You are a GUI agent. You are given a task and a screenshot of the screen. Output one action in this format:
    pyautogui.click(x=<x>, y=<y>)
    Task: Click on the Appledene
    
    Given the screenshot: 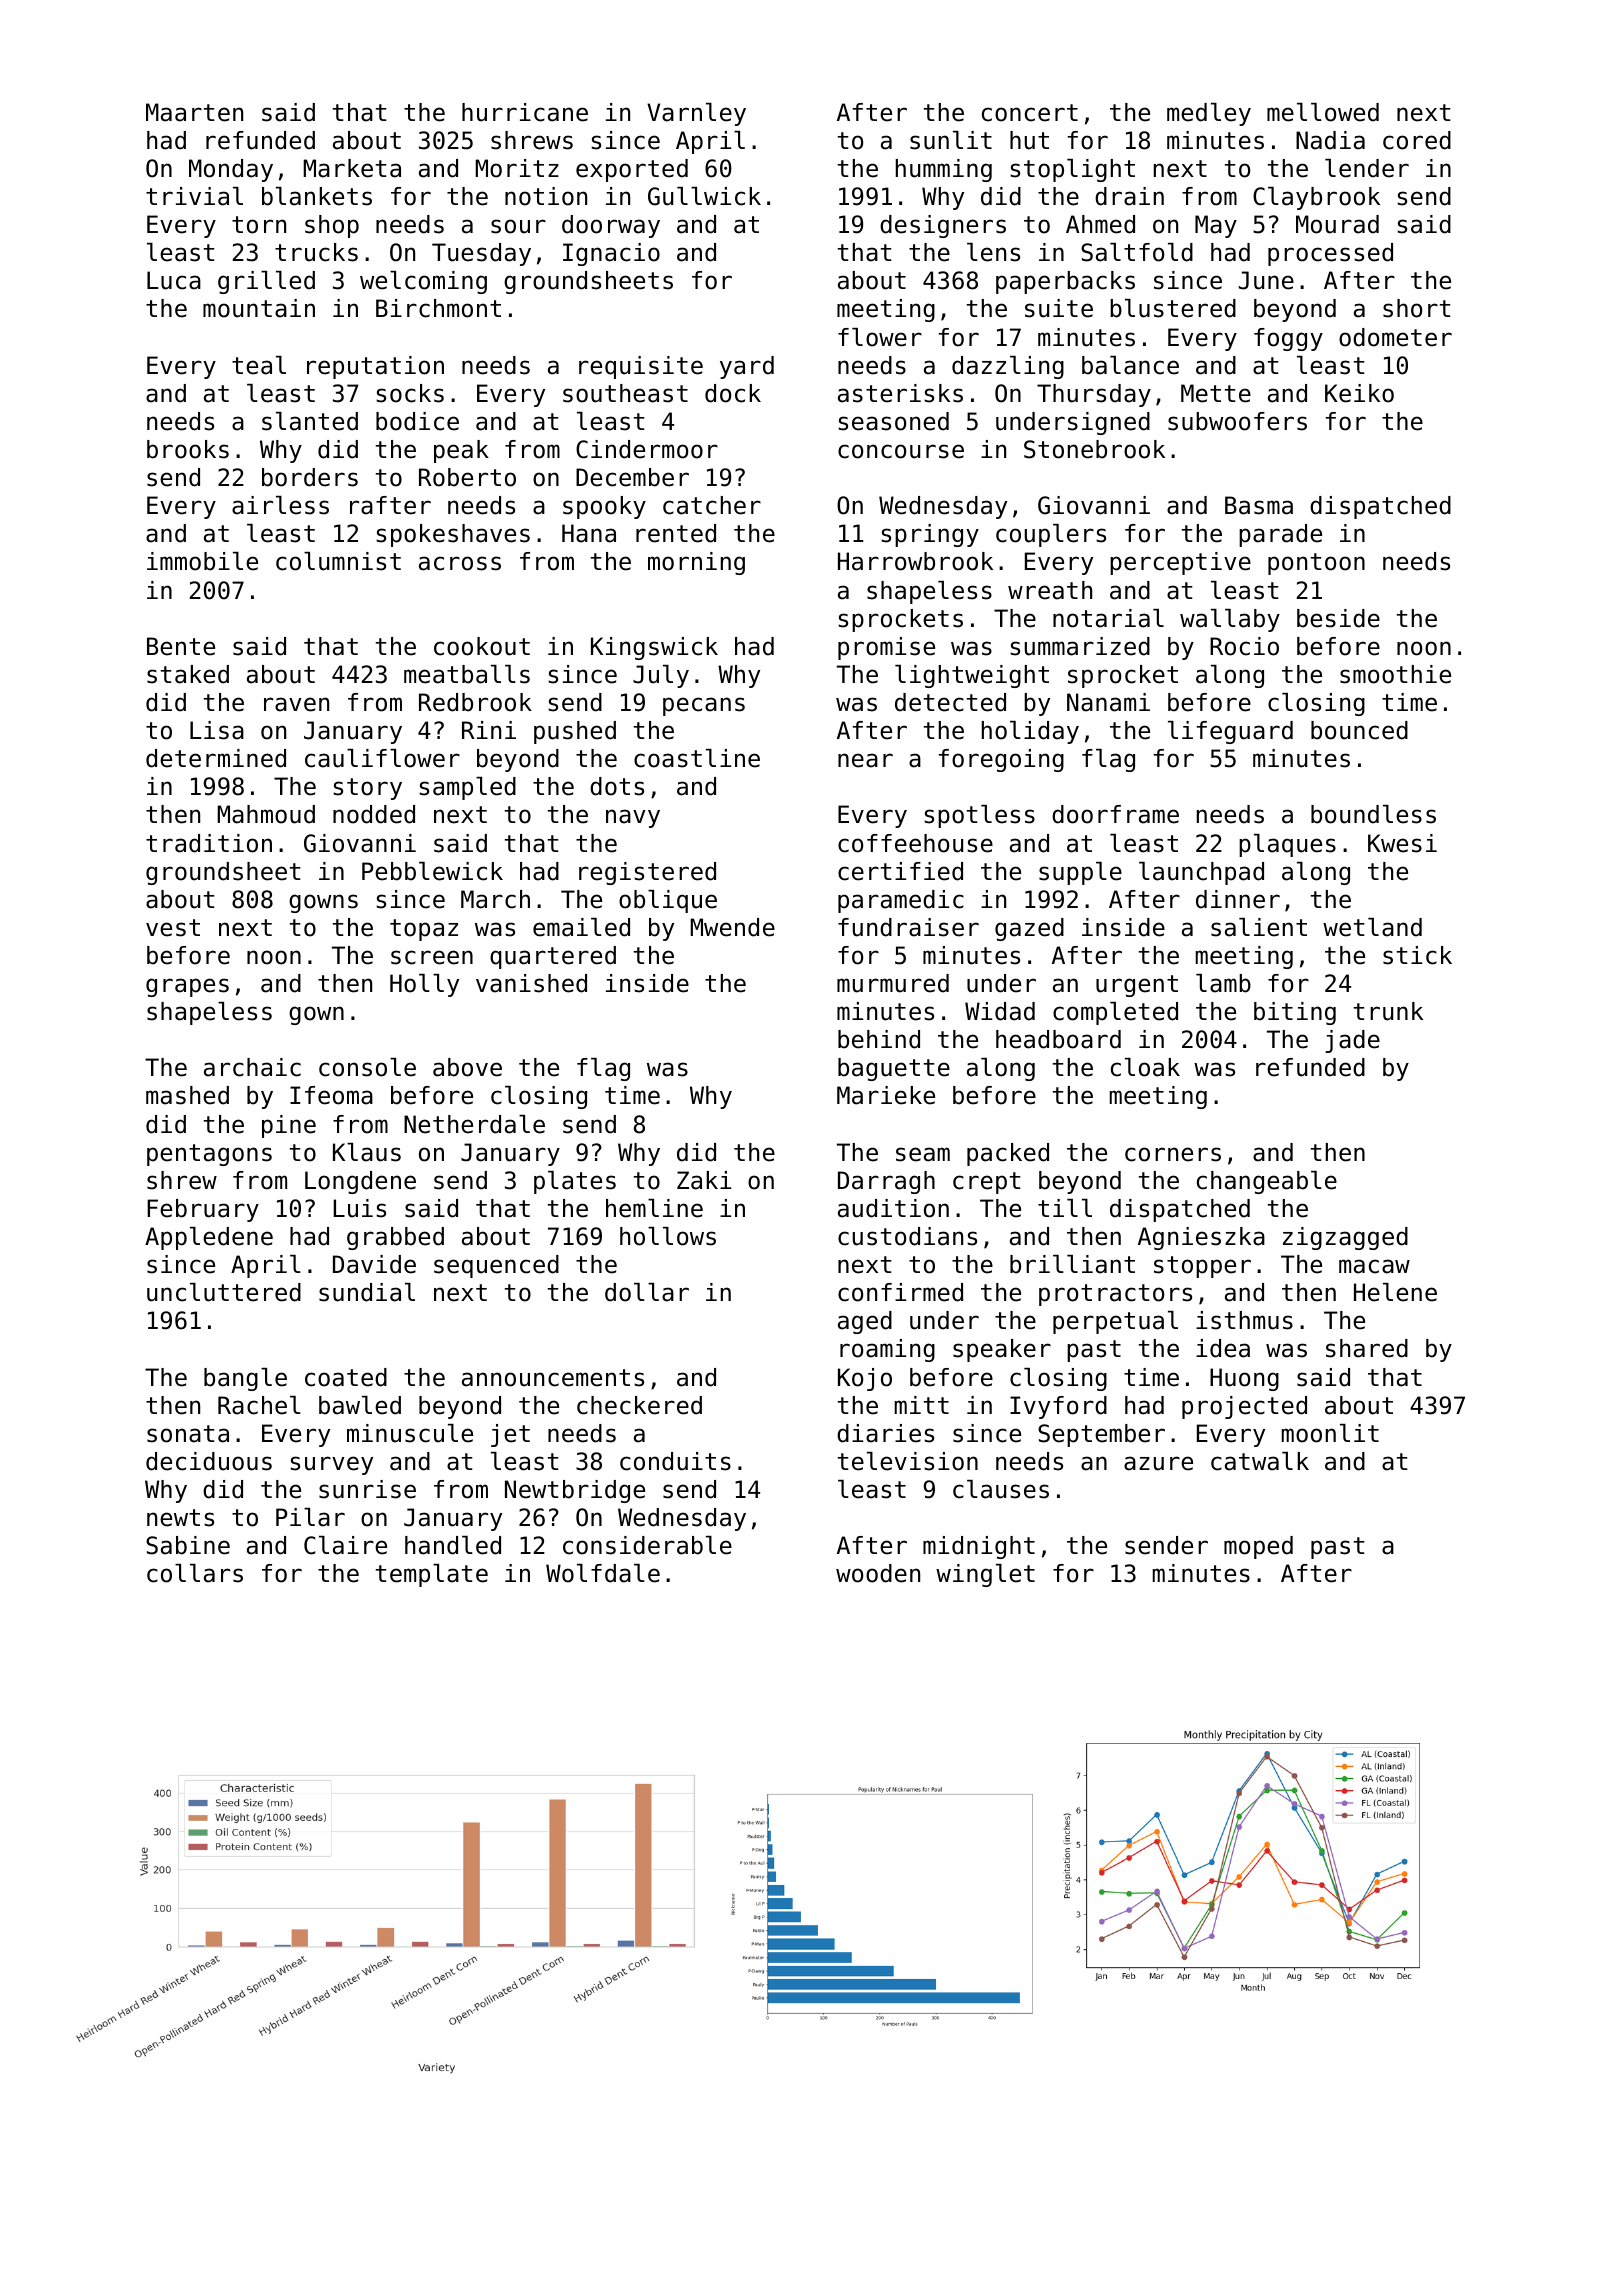 What is the action you would take?
    pyautogui.click(x=209, y=1238)
